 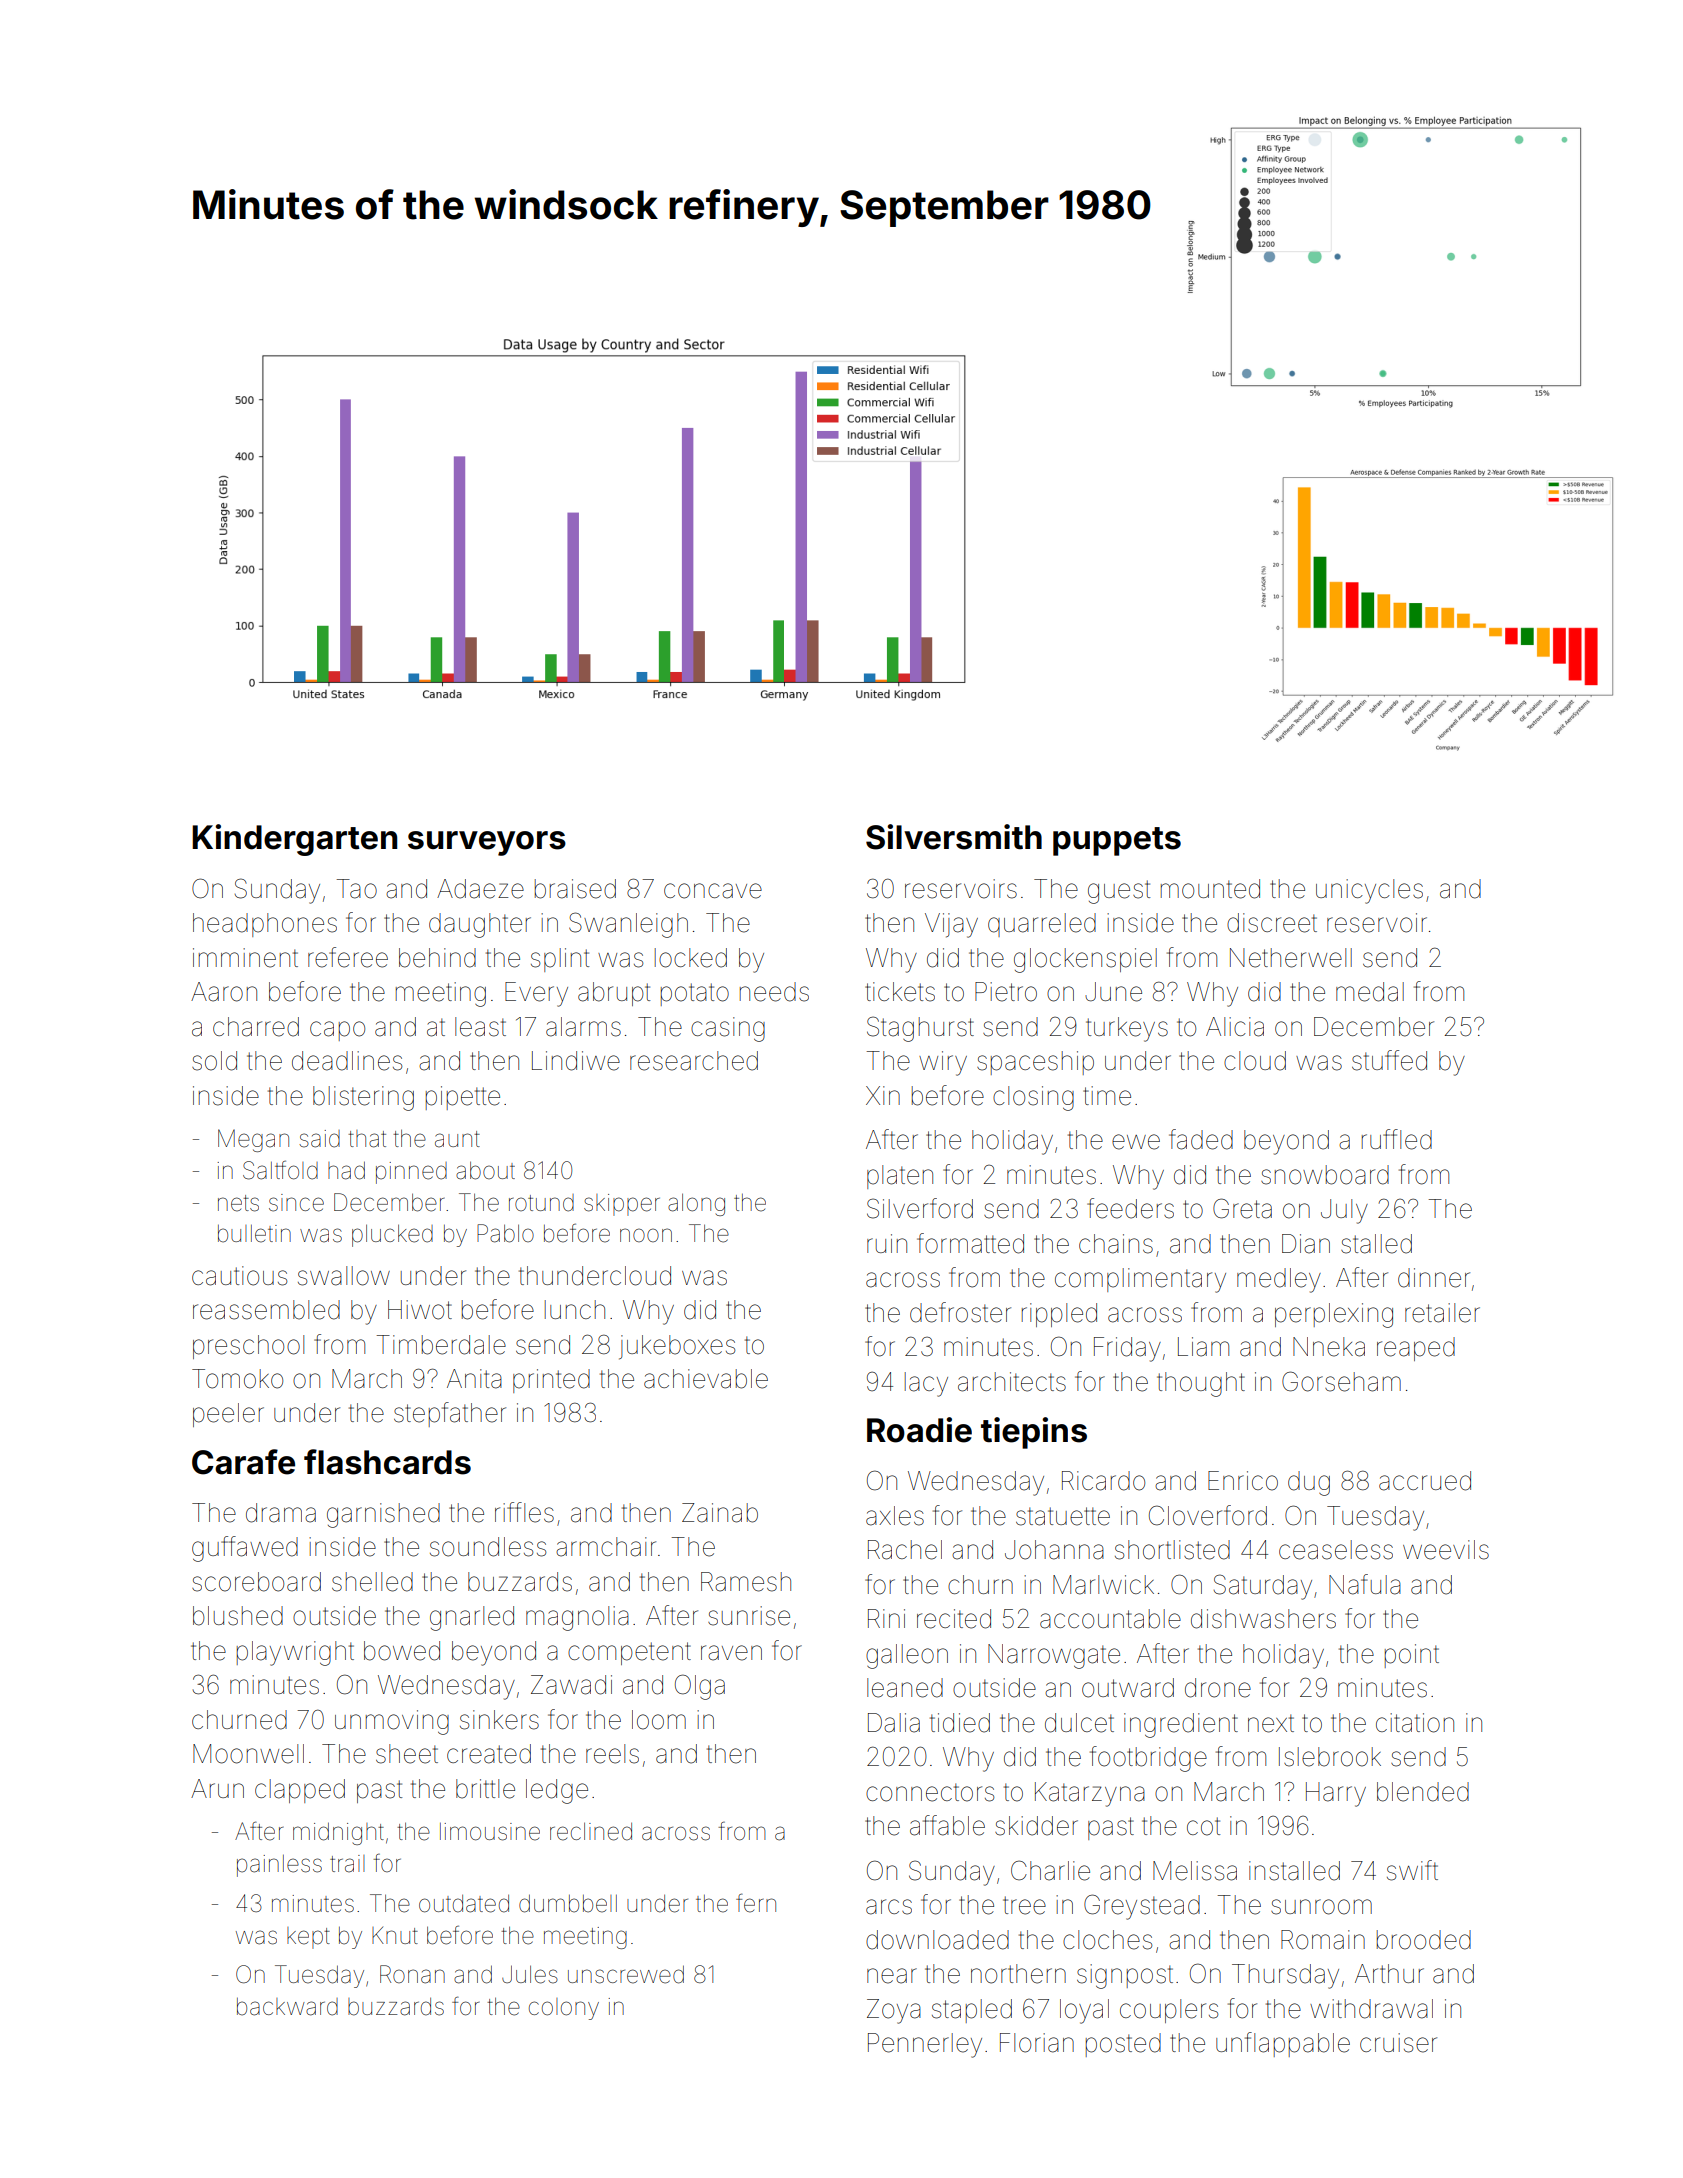 I want to click on accrued, so click(x=1425, y=1481).
